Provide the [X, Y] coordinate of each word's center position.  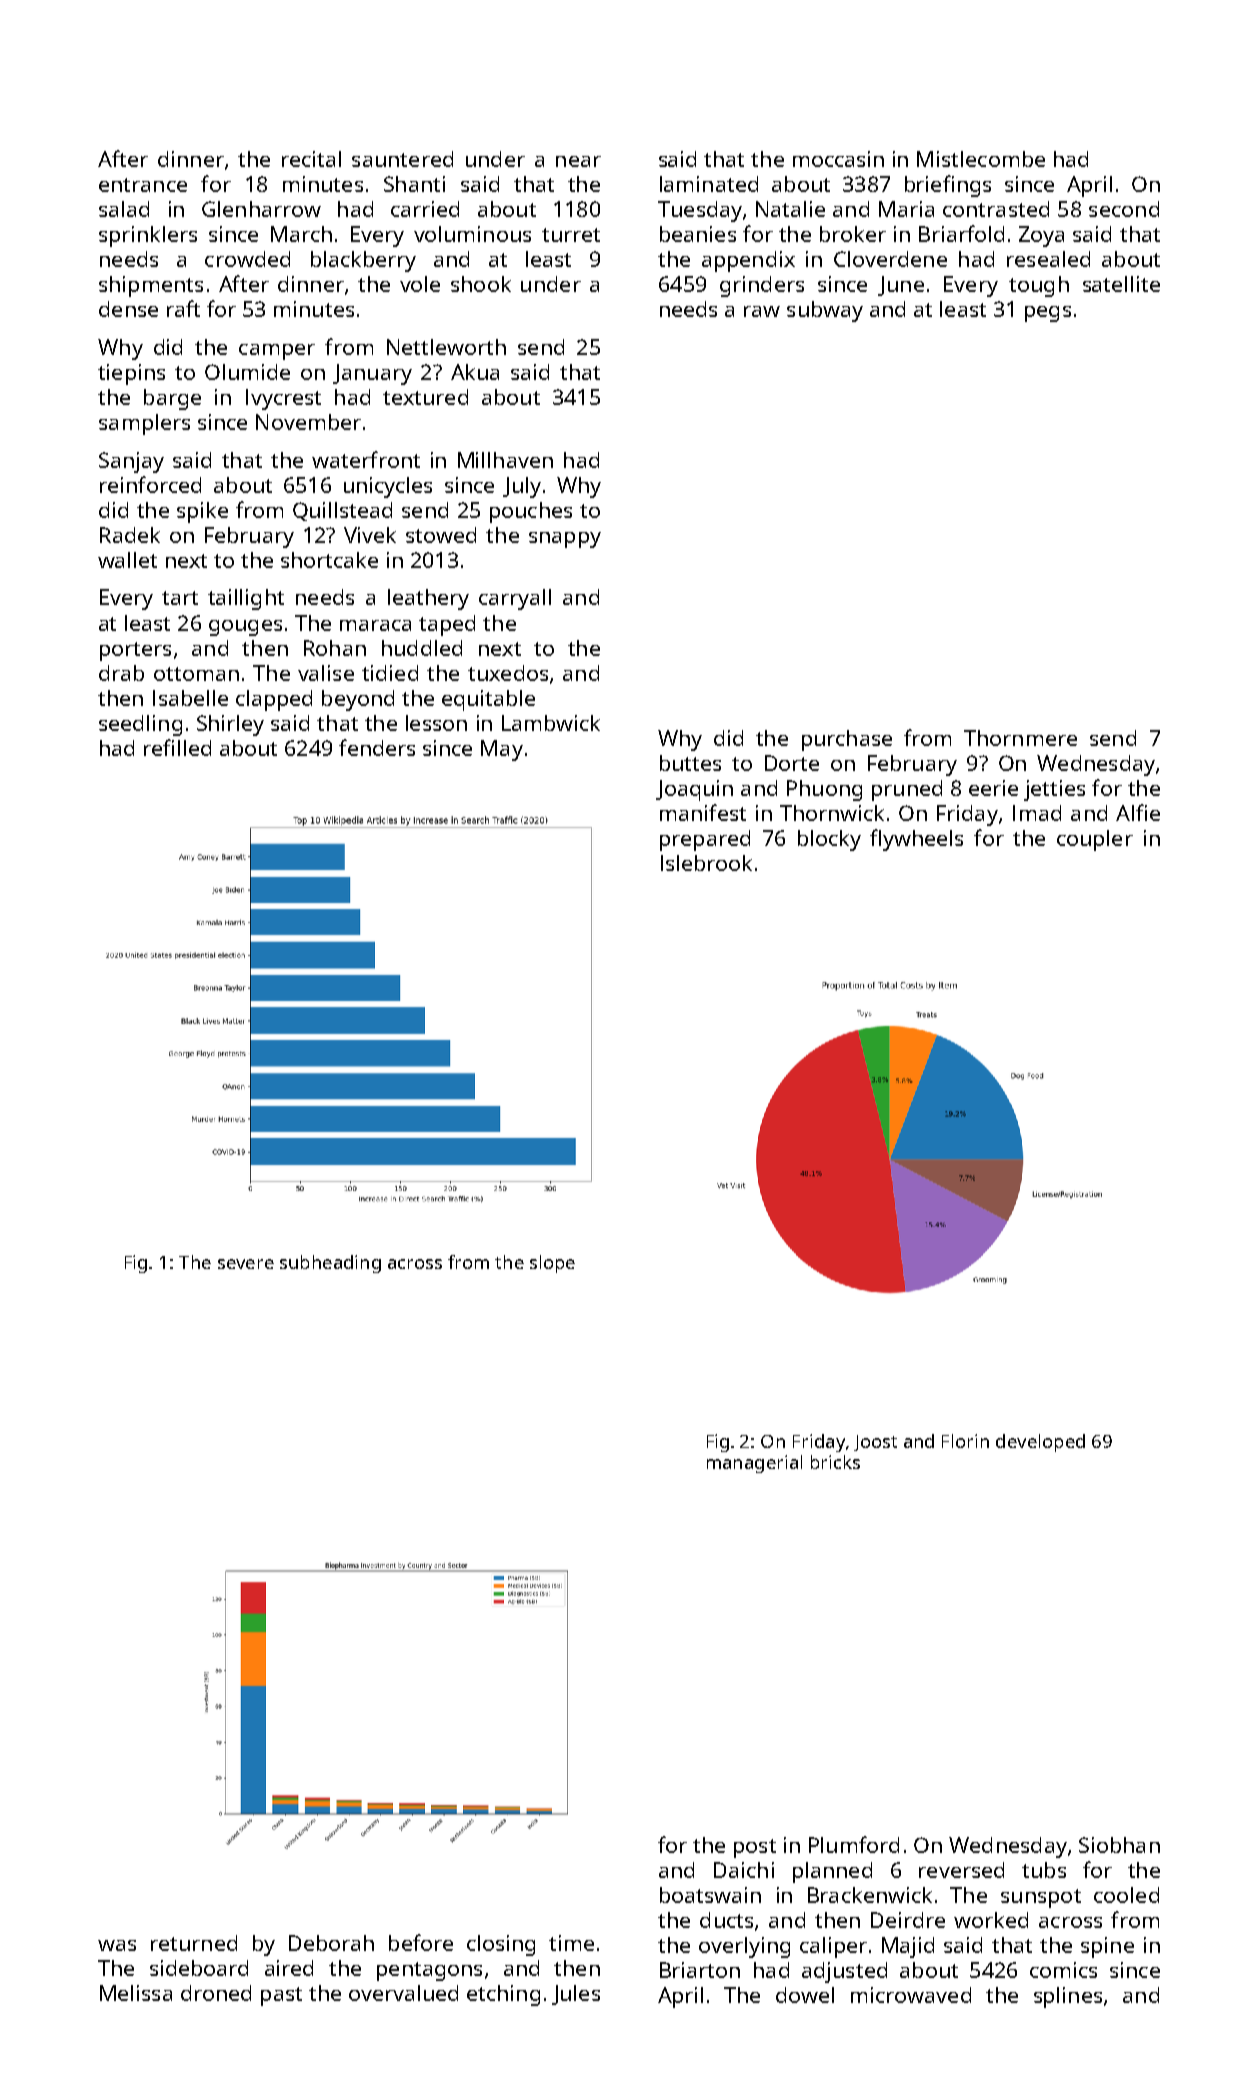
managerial [754, 1464]
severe [246, 1264]
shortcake [329, 560]
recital [311, 159]
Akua [475, 372]
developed [1040, 1443]
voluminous [472, 234]
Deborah [331, 1943]
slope [552, 1264]
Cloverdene [890, 259]
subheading [330, 1264]
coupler [1095, 840]
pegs [1048, 314]
